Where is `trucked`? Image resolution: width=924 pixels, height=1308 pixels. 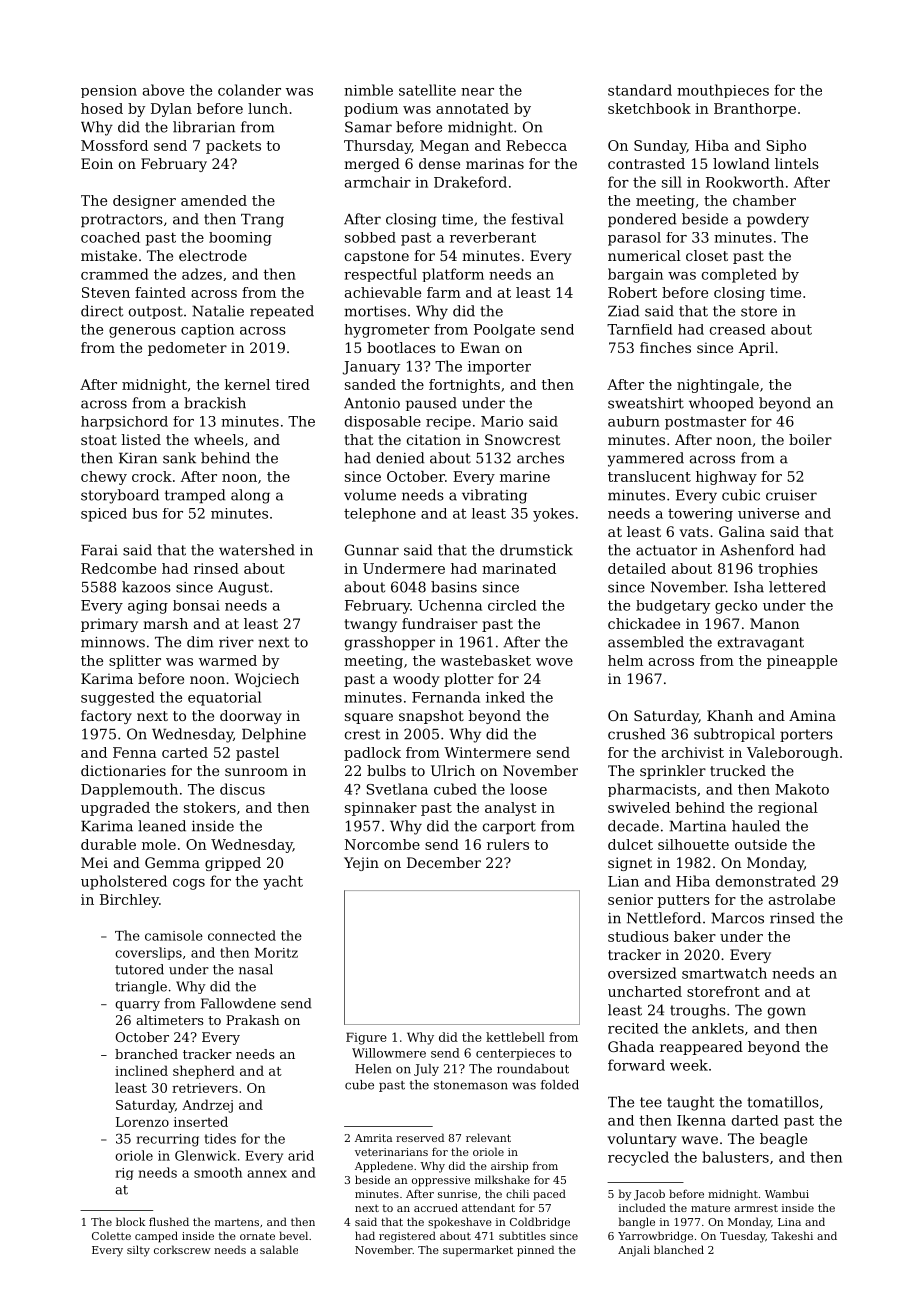
trucked is located at coordinates (738, 770).
